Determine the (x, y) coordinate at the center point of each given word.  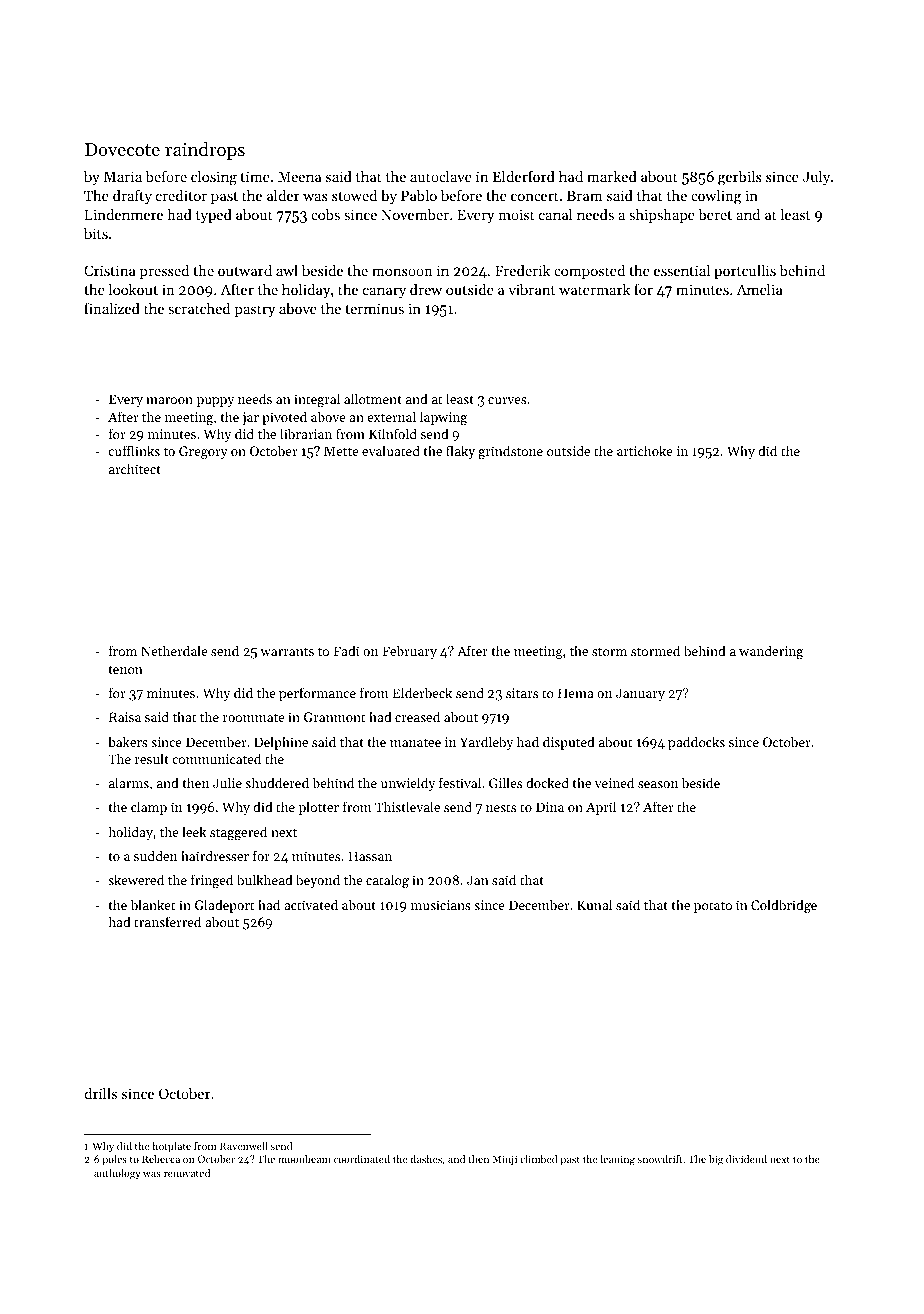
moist (516, 214)
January (640, 694)
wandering (771, 652)
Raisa (125, 717)
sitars (522, 693)
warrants (287, 652)
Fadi (346, 650)
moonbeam (304, 1159)
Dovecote (122, 149)
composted (589, 271)
